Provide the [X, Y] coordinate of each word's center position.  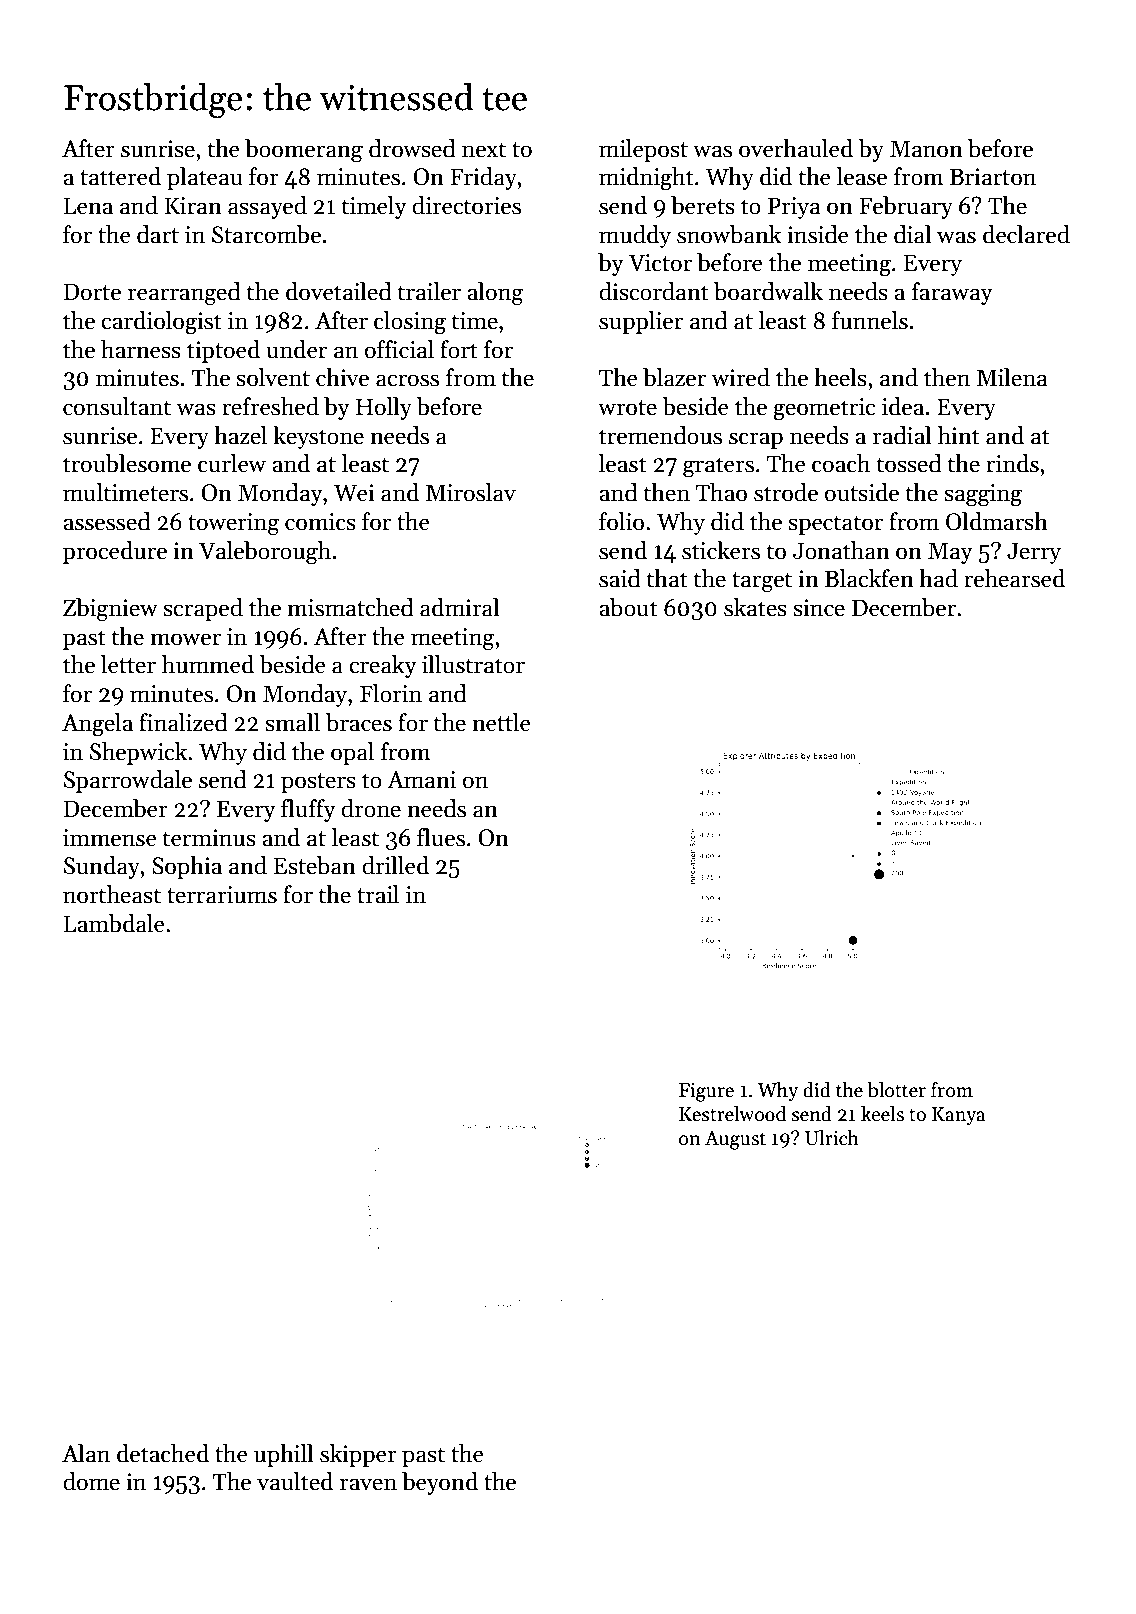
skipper [358, 1455]
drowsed [412, 148]
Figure [706, 1092]
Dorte [92, 292]
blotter [897, 1090]
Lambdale [114, 923]
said [620, 578]
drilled [395, 865]
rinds [1012, 463]
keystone [318, 437]
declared [1026, 234]
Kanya [958, 1116]
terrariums [222, 895]
